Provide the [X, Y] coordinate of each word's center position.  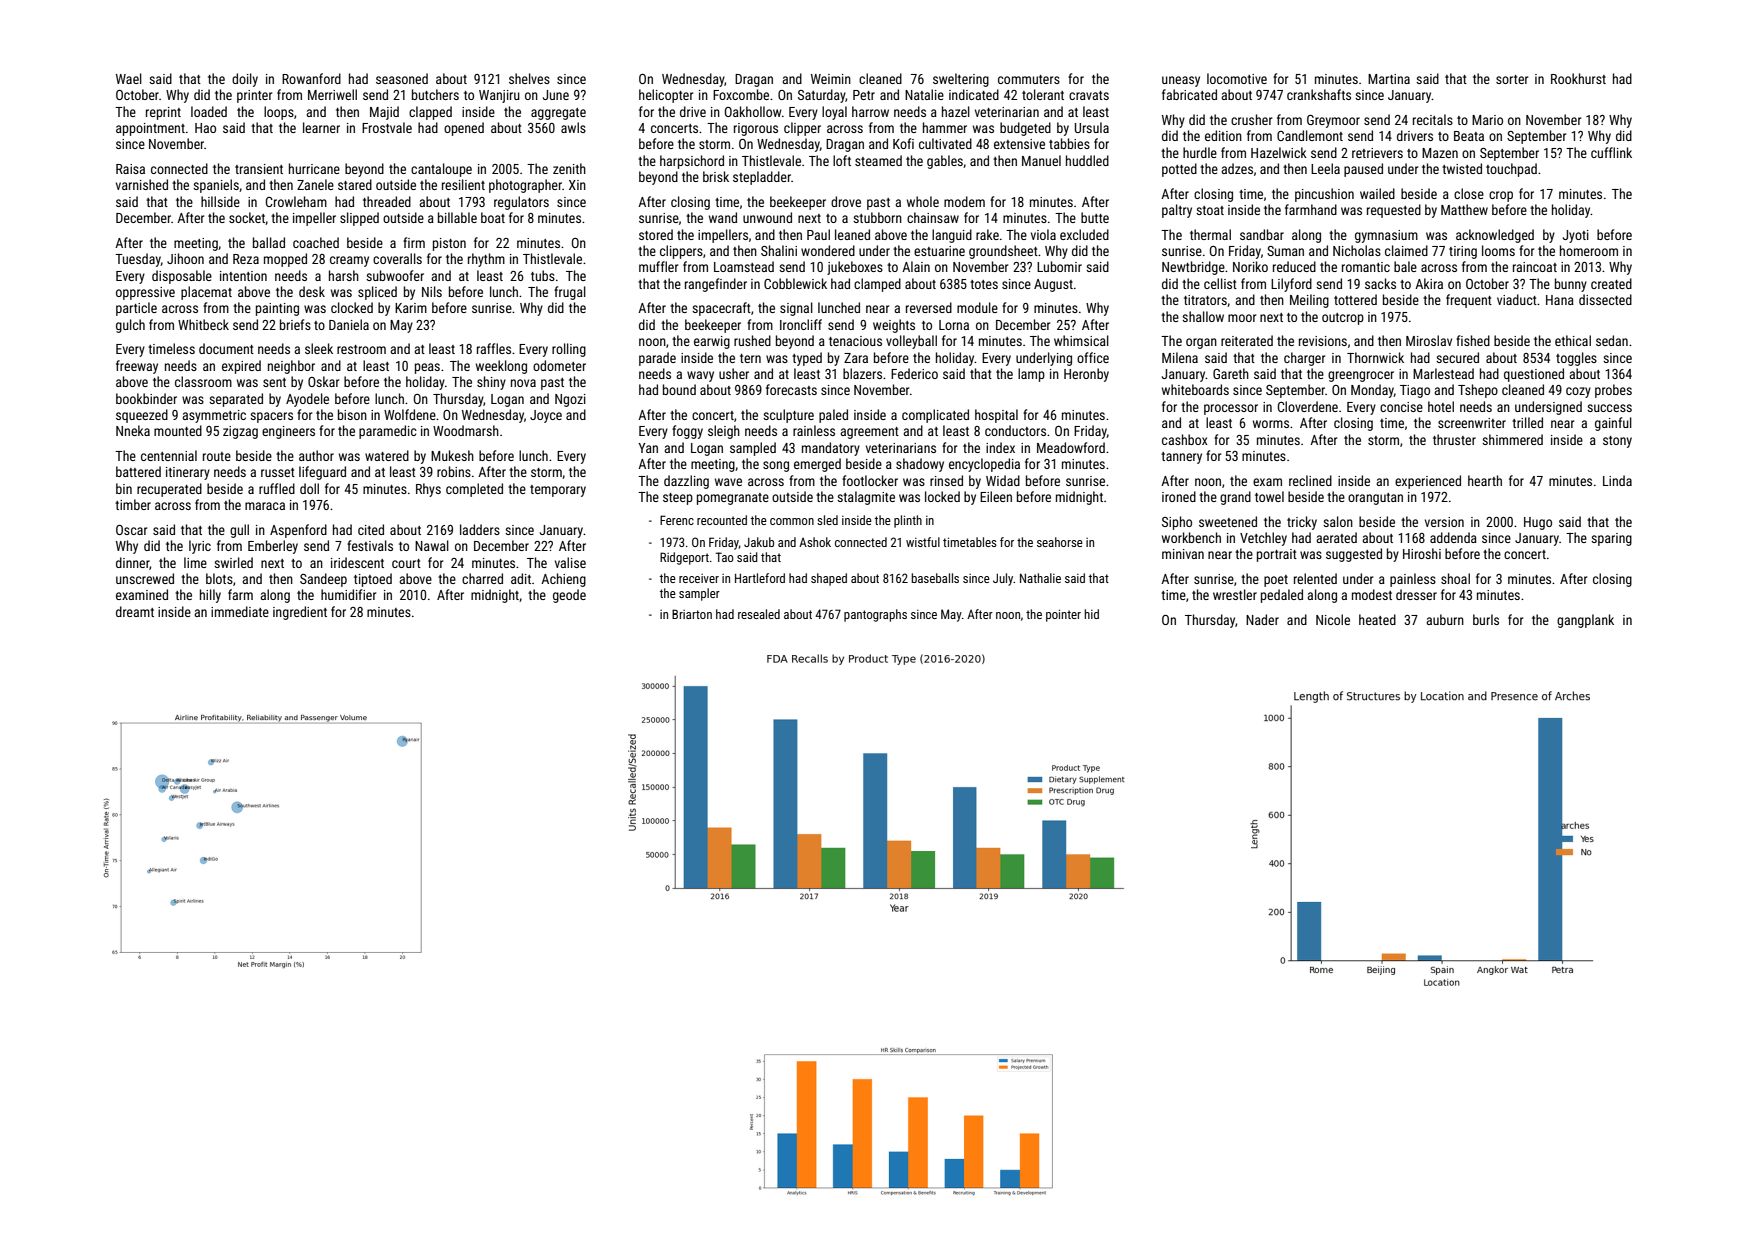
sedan [1612, 340]
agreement [869, 433]
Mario [1487, 120]
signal [796, 309]
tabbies [1069, 143]
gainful [1613, 424]
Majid [384, 113]
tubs [543, 275]
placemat [206, 293]
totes [984, 284]
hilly [210, 596]
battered [138, 471]
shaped [829, 579]
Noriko [1250, 266]
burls [1486, 619]
